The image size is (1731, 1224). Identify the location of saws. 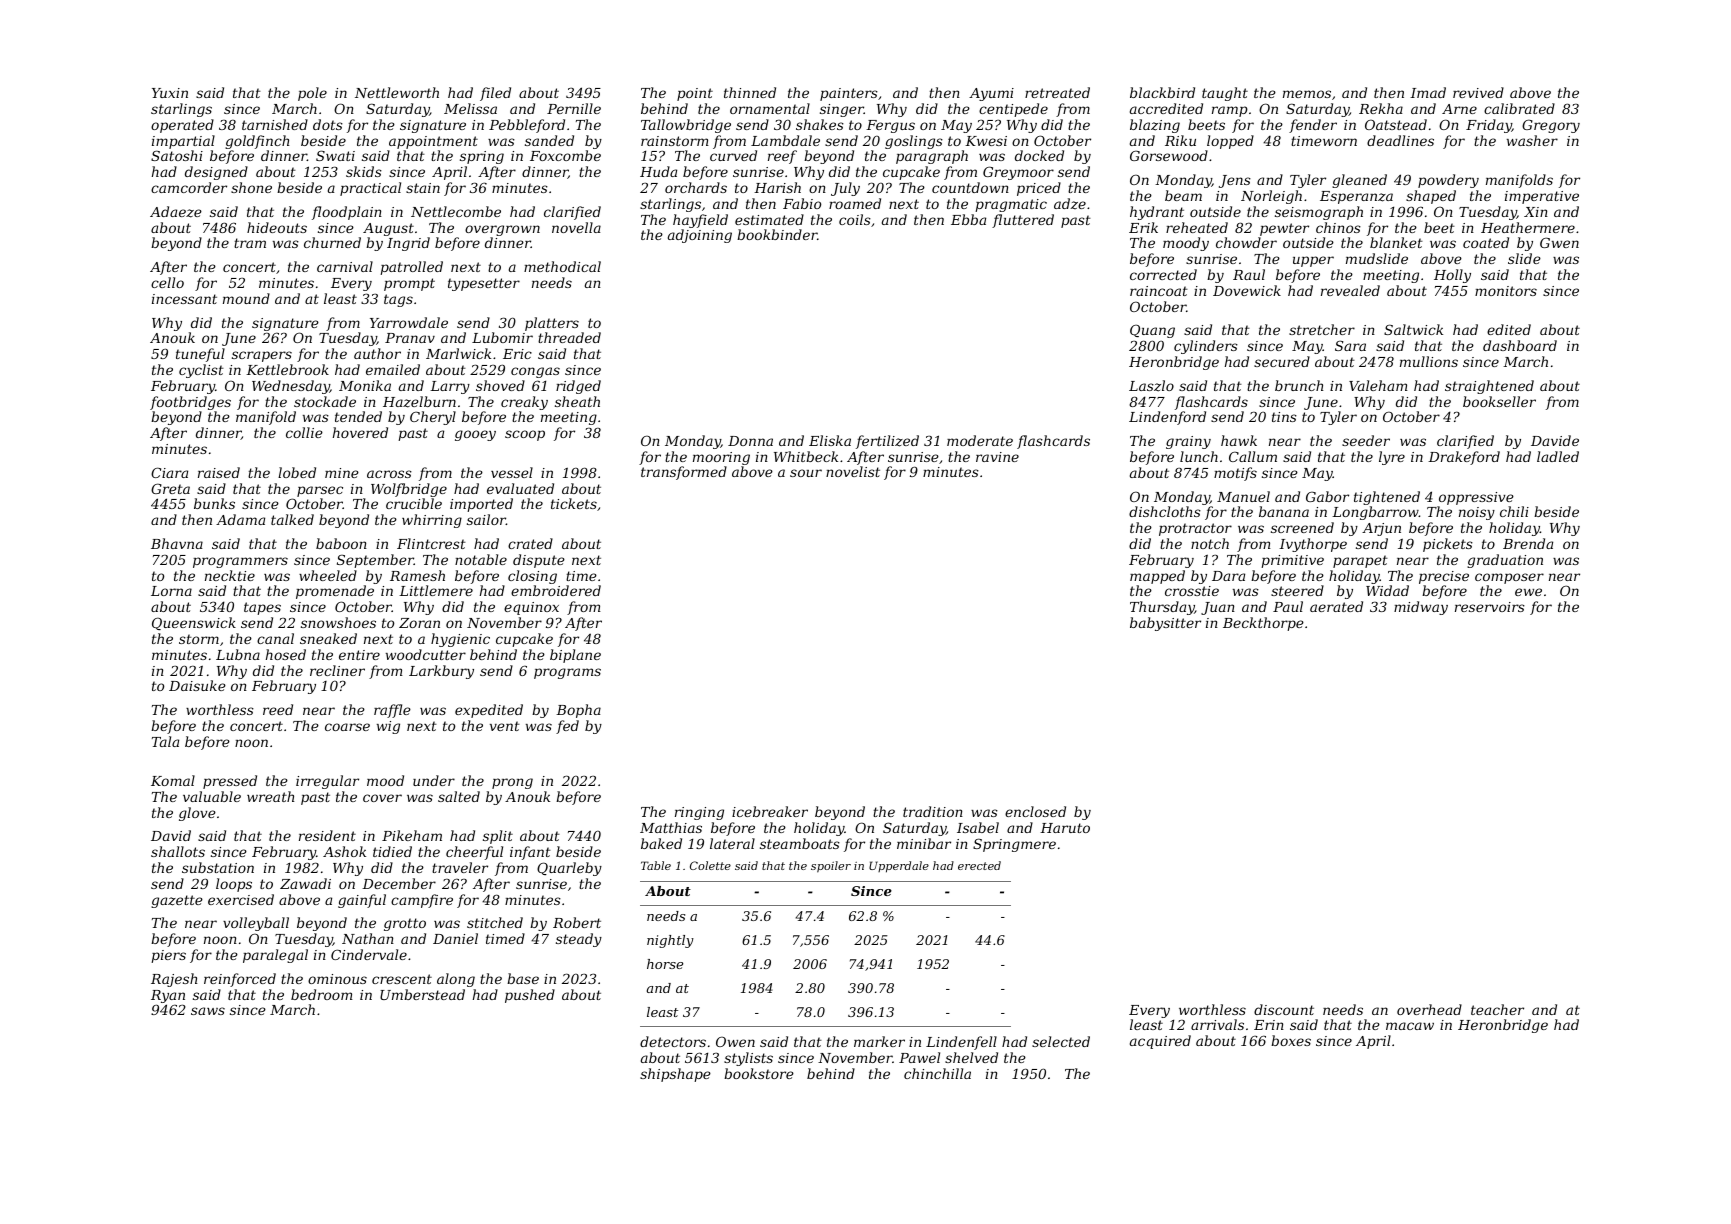
(208, 1011).
